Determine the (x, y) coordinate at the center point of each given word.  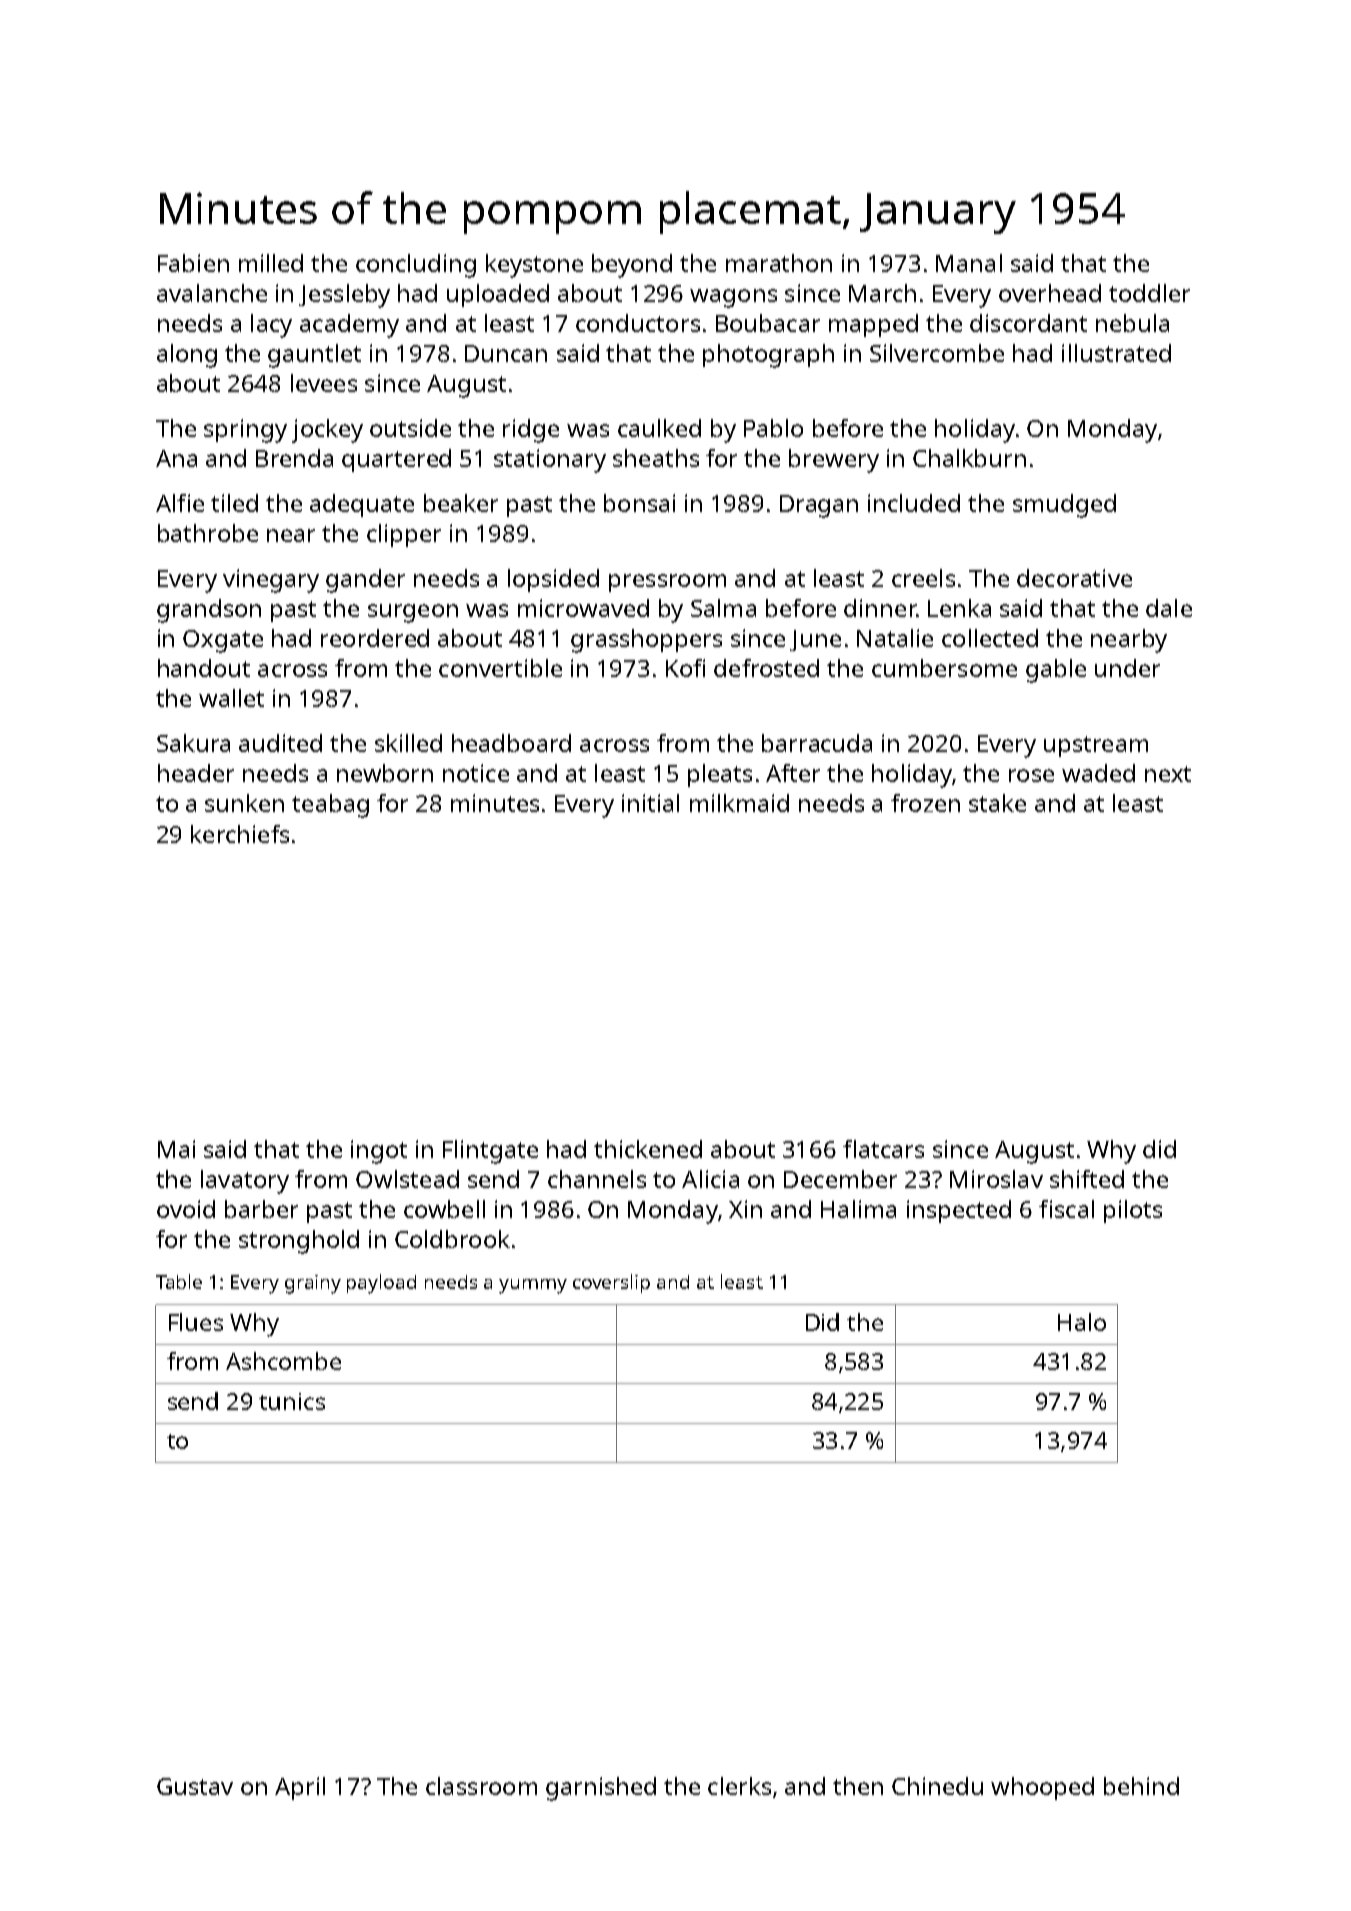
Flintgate (490, 1152)
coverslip (611, 1283)
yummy (533, 1286)
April (300, 1788)
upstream (1096, 746)
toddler (1149, 293)
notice (476, 773)
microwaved (583, 608)
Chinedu (937, 1786)
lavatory (245, 1182)
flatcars (883, 1149)
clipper (404, 535)
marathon (779, 263)
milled (271, 263)
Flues (196, 1322)
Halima (858, 1209)
